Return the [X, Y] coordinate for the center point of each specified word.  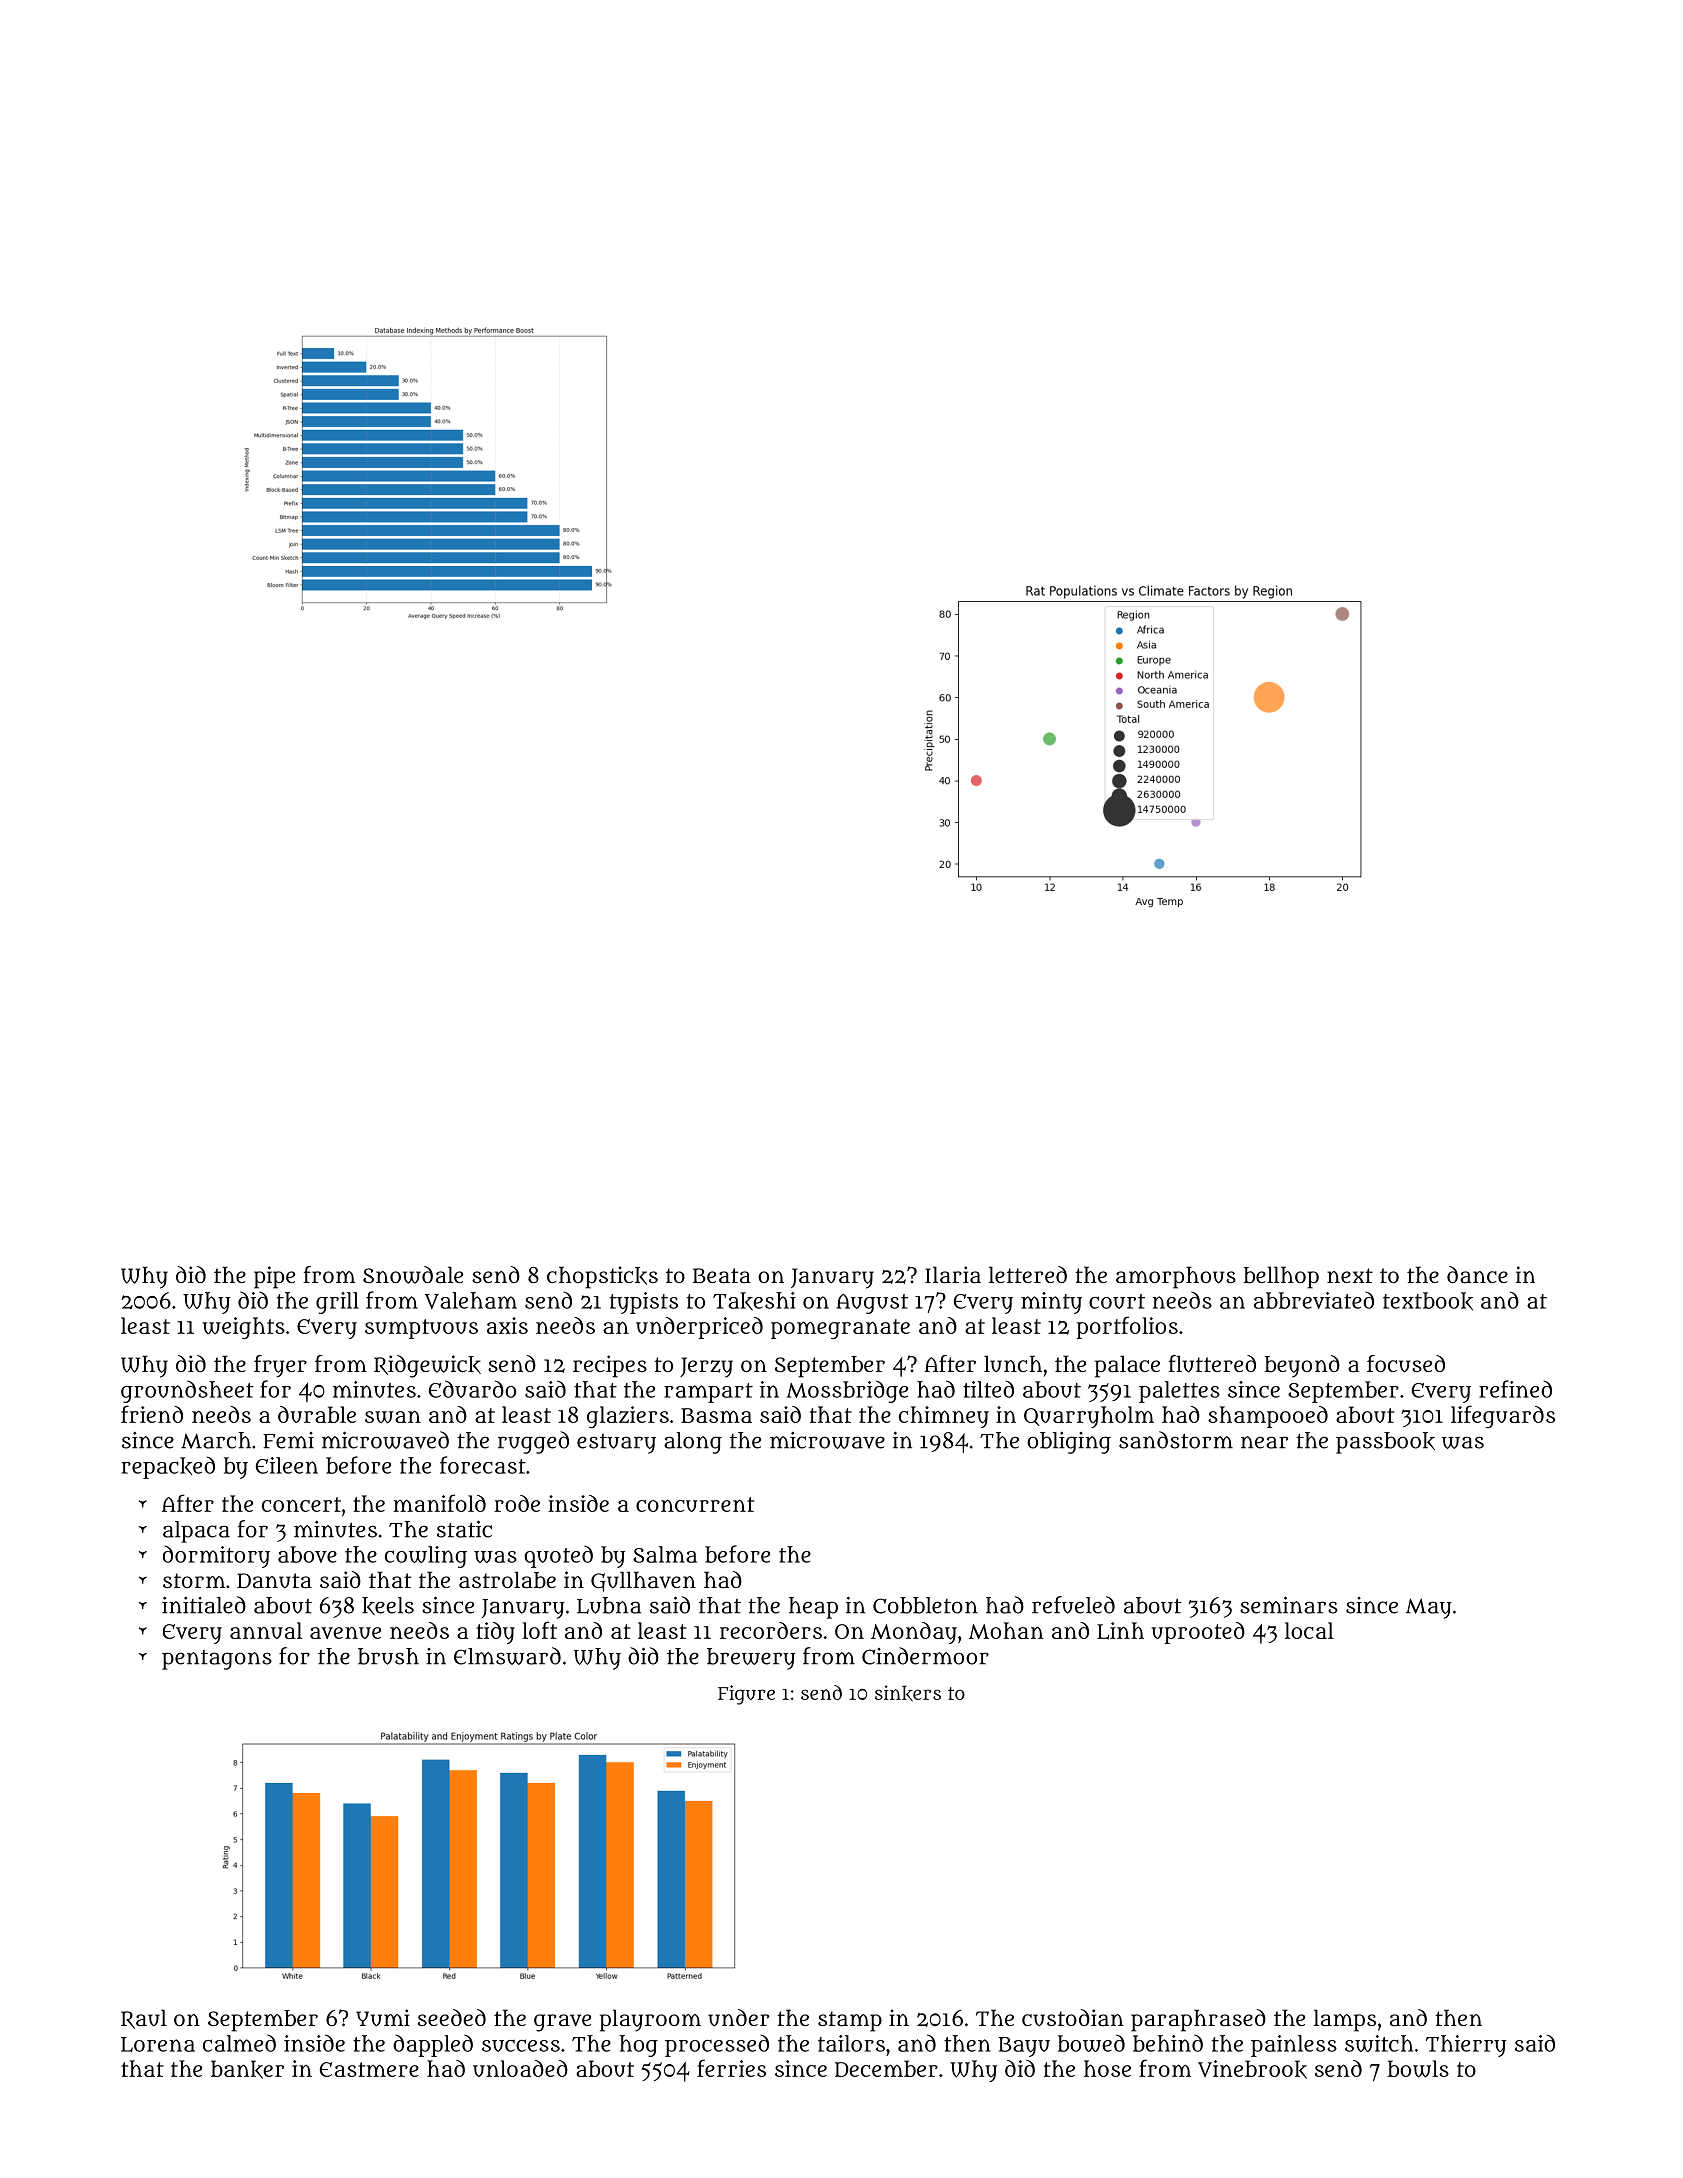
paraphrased [1198, 2020]
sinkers [908, 1693]
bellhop [1281, 1277]
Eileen [287, 1465]
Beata [722, 1276]
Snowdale [413, 1275]
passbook [1385, 1443]
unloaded [520, 2068]
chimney [944, 1417]
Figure [746, 1695]
